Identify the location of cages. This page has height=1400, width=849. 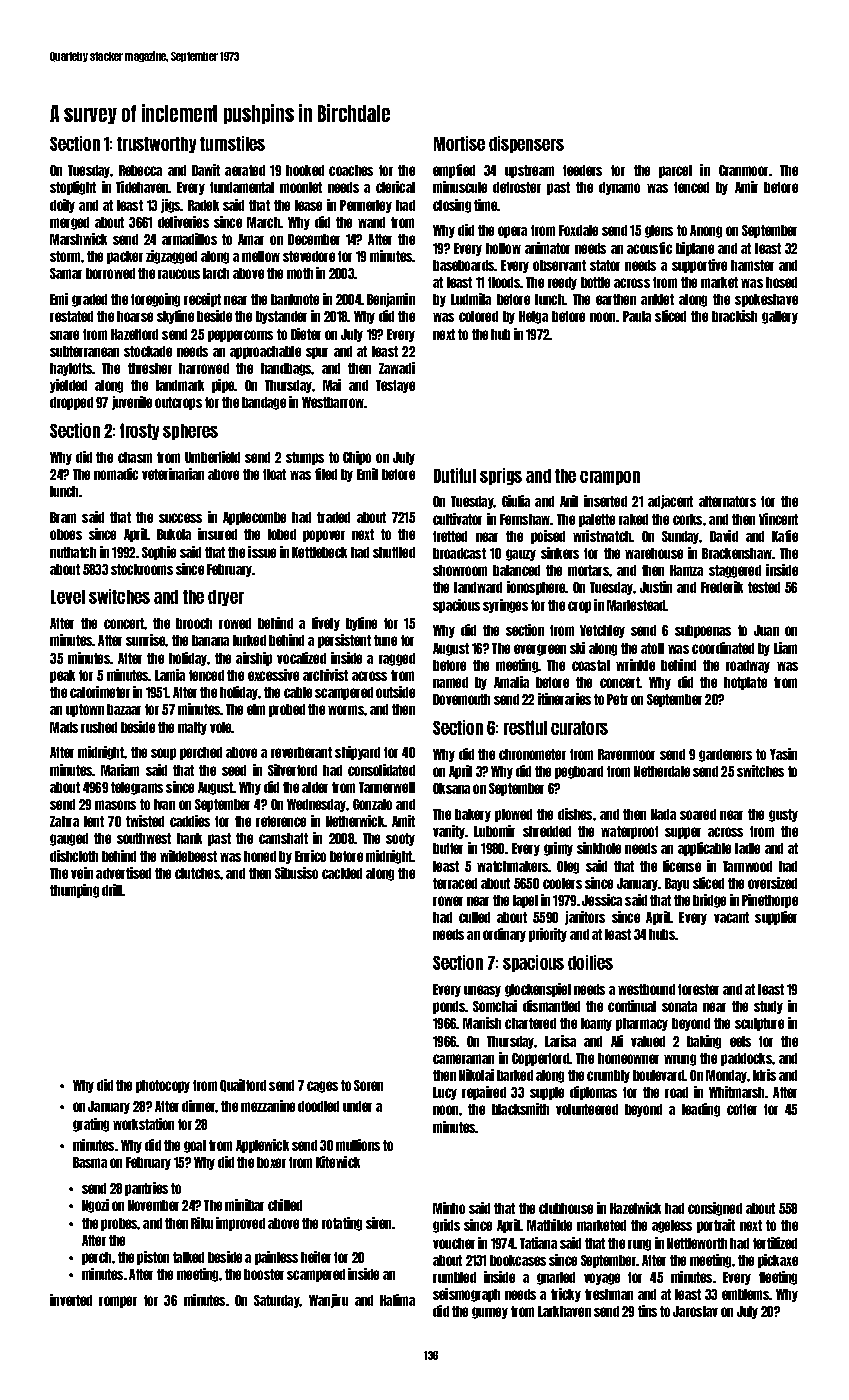
(322, 1087).
